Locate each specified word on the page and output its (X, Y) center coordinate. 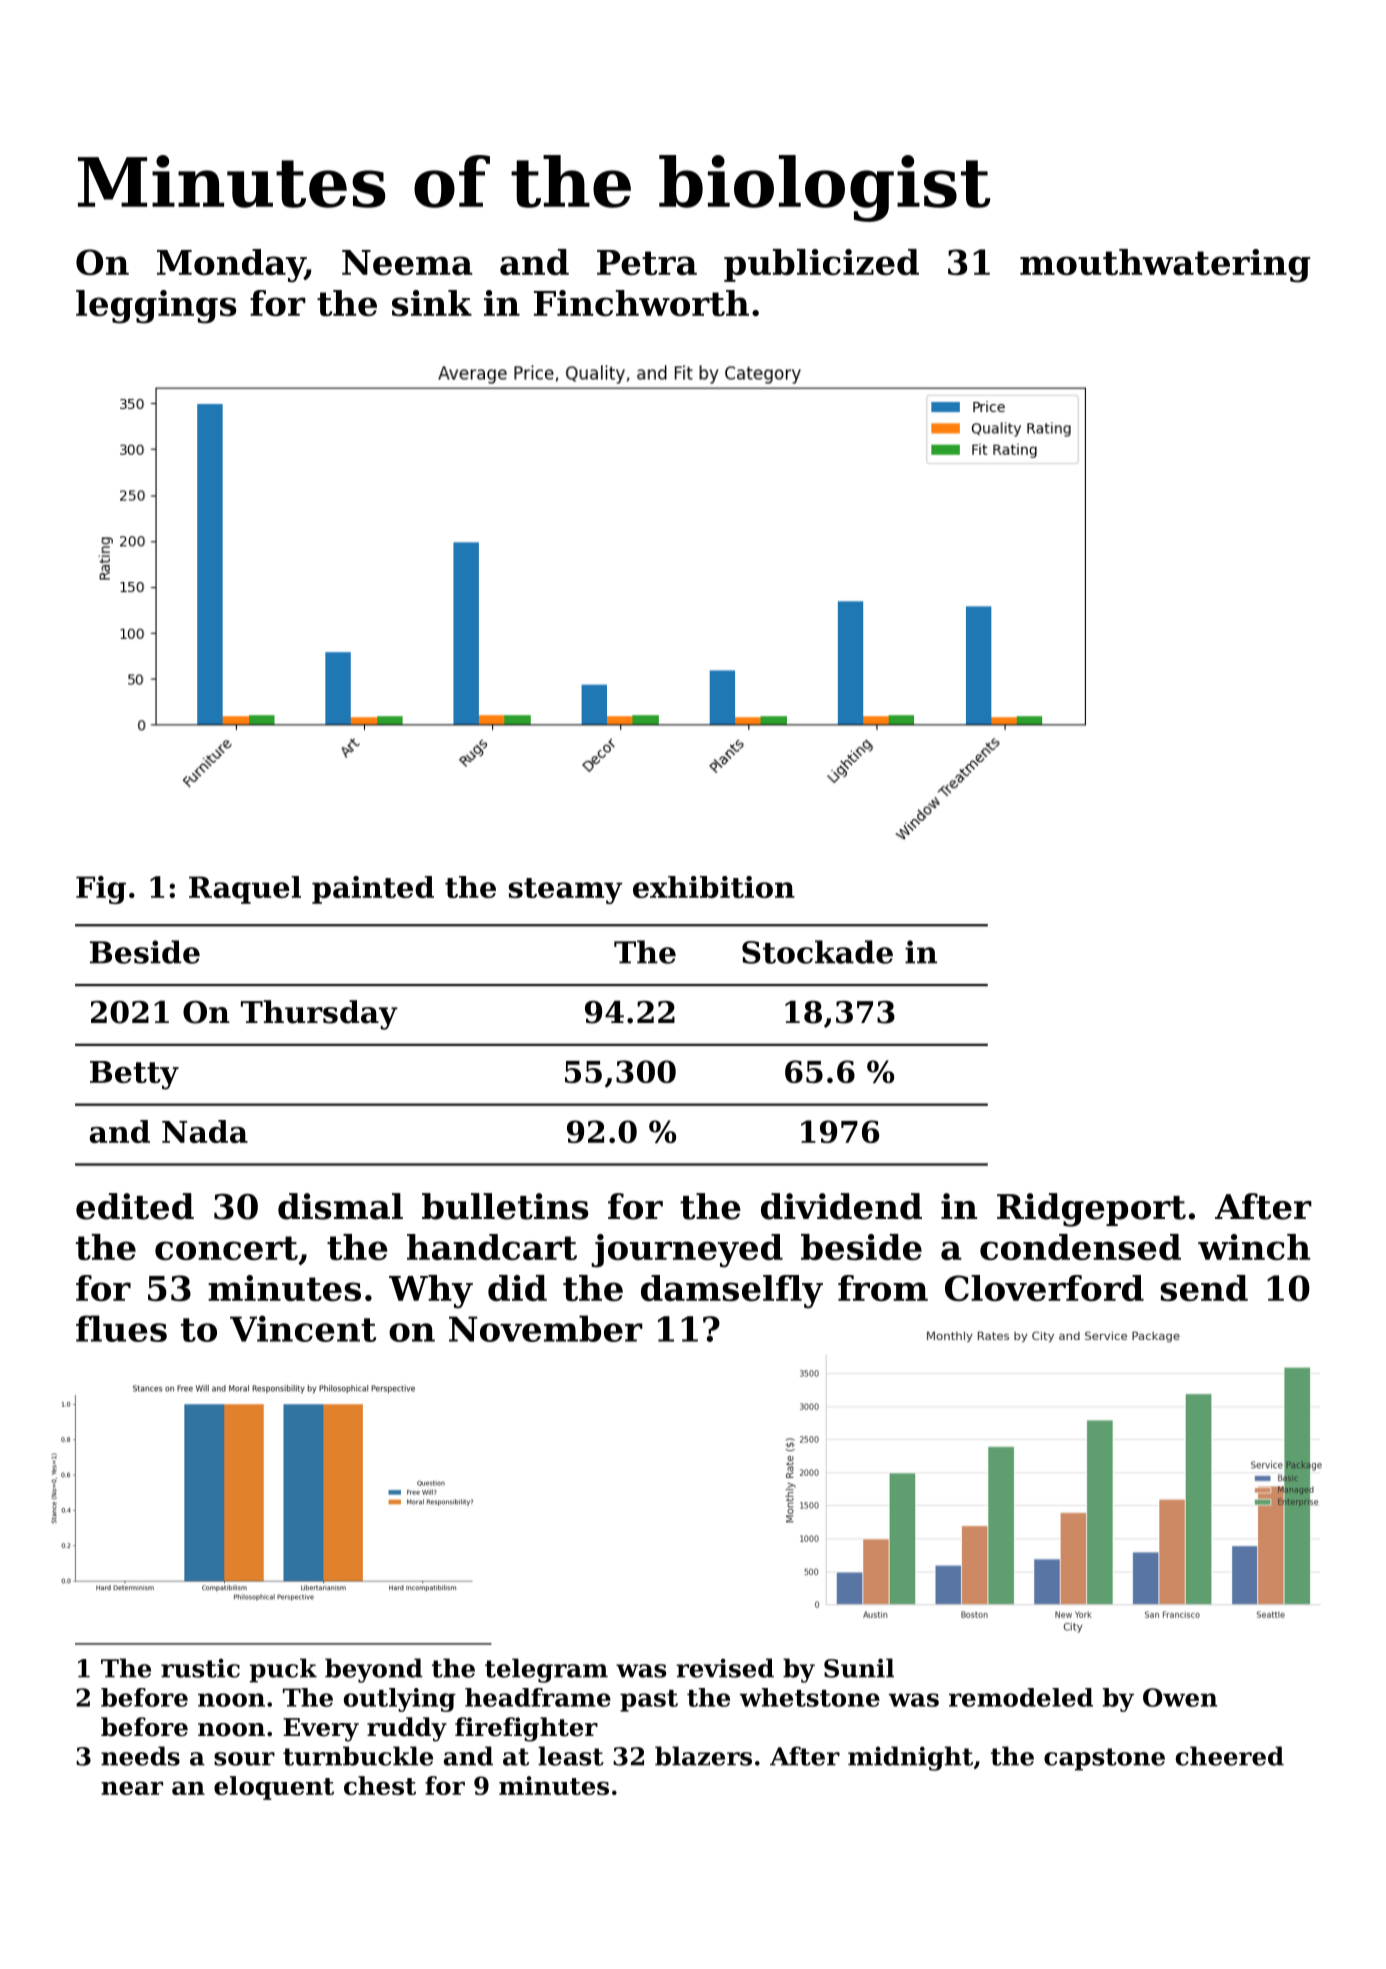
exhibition (714, 887)
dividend (841, 1206)
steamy (566, 891)
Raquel (245, 890)
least (571, 1756)
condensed (1080, 1247)
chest (380, 1785)
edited (135, 1206)
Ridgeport (1091, 1210)
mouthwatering (1165, 266)
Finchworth (641, 303)
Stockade (817, 952)
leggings (156, 307)
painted (373, 890)
